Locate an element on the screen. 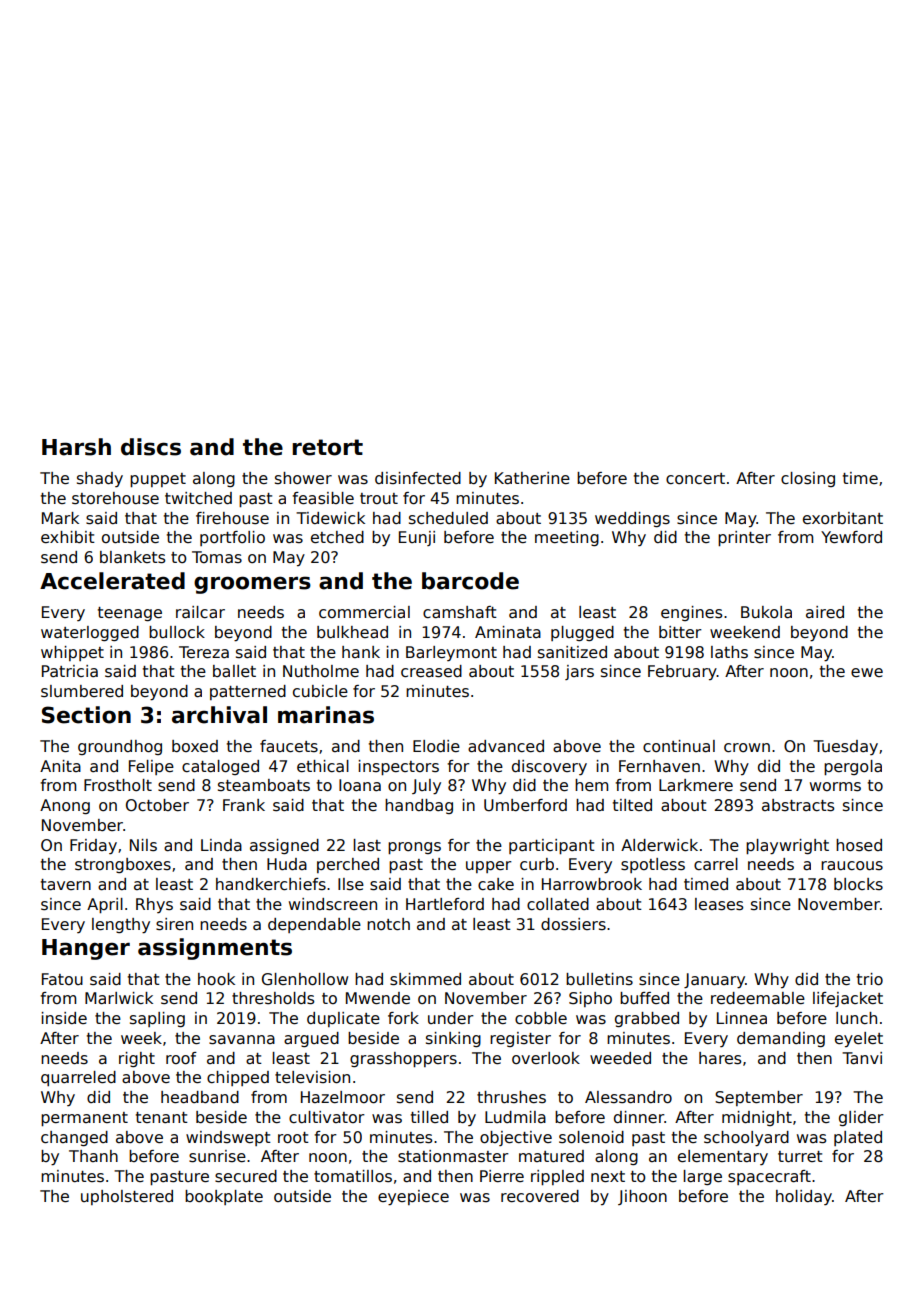 This screenshot has width=924, height=1308. Accelerated is located at coordinates (112, 581).
